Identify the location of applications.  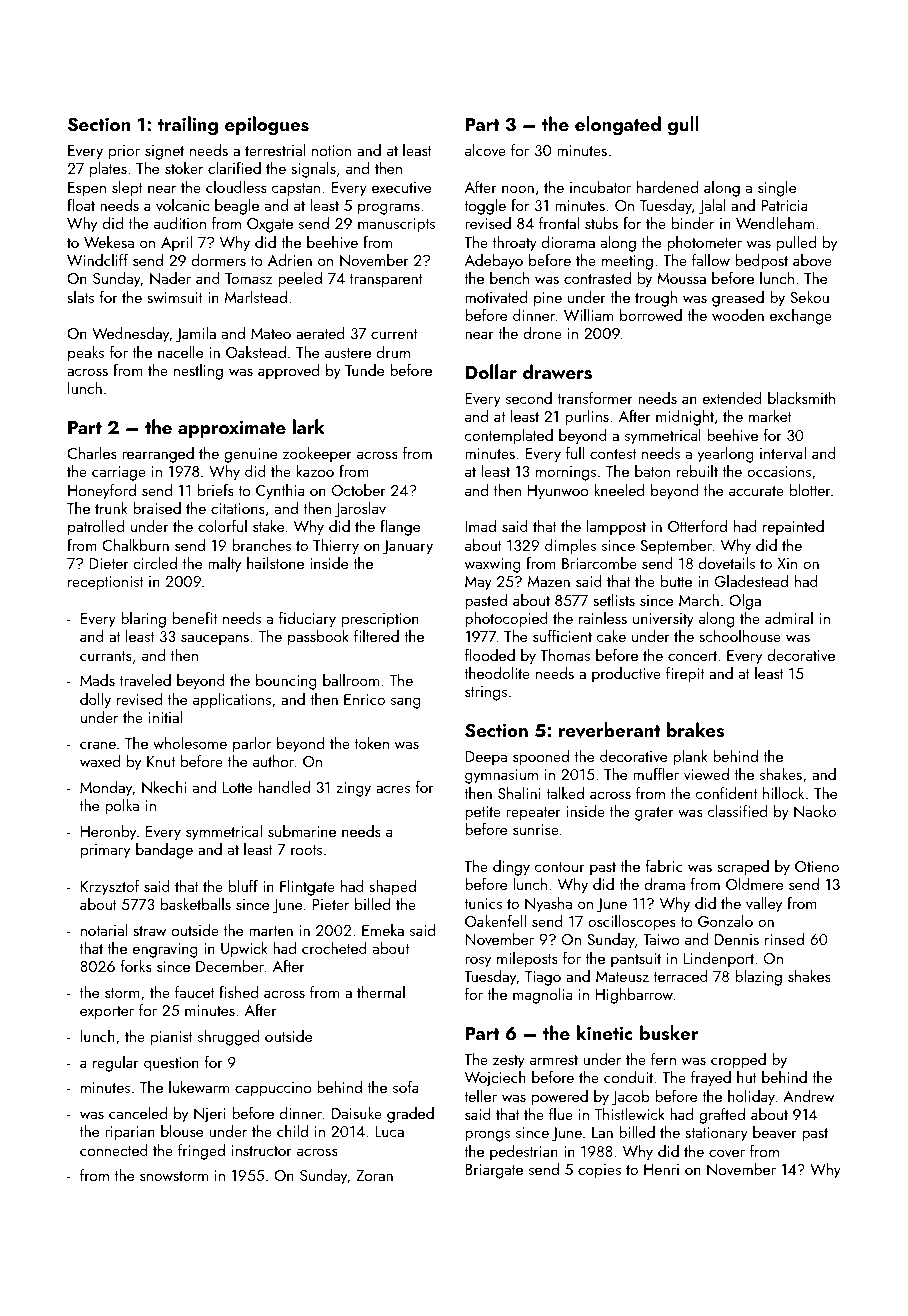
(232, 701).
